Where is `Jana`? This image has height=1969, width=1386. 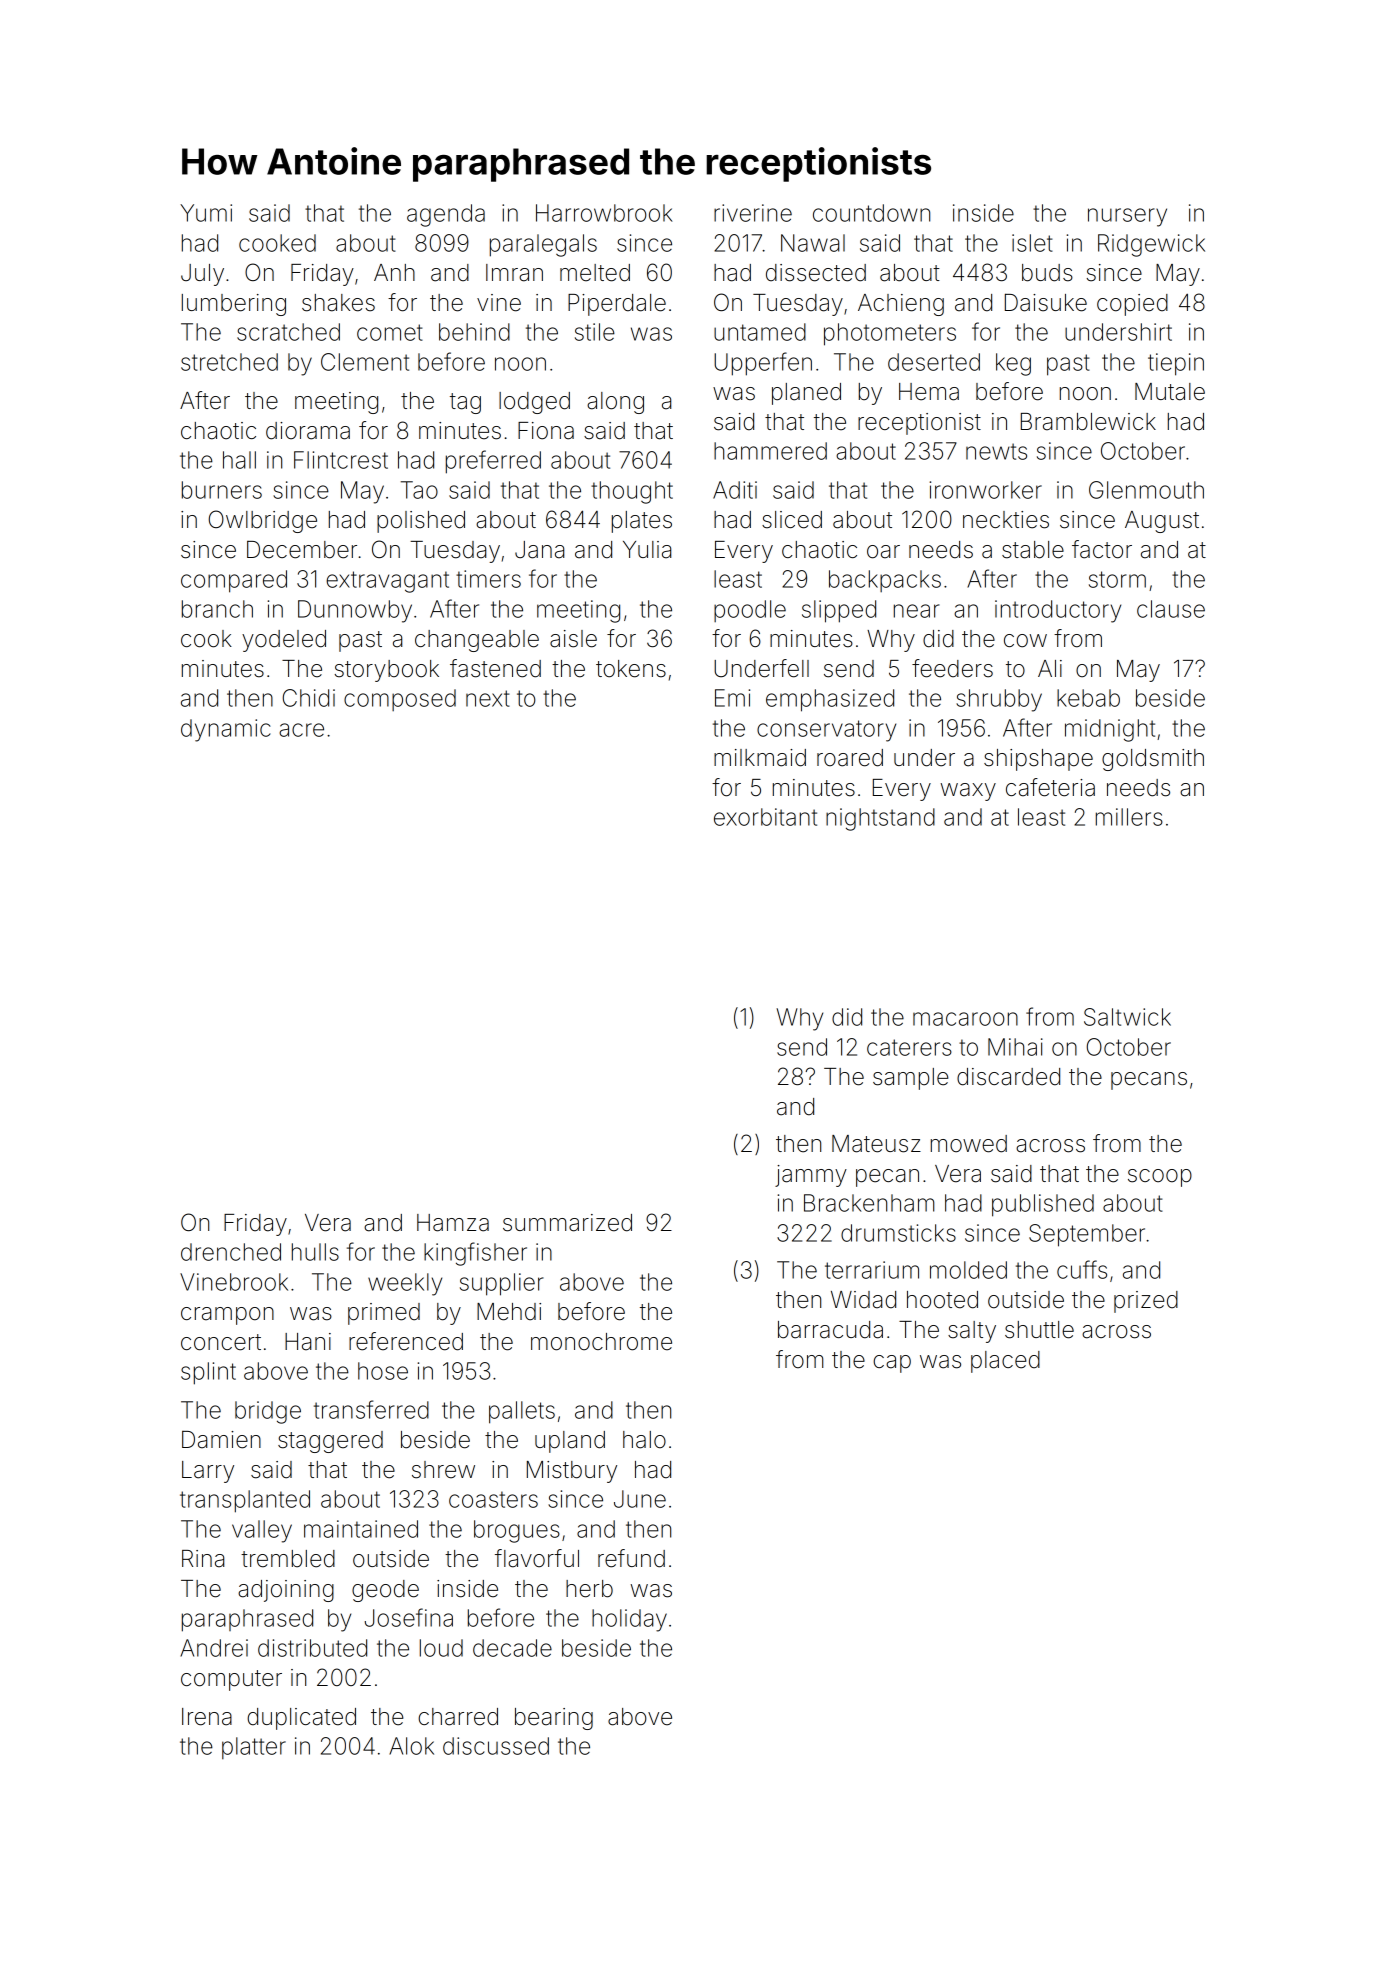
Jana is located at coordinates (539, 550).
